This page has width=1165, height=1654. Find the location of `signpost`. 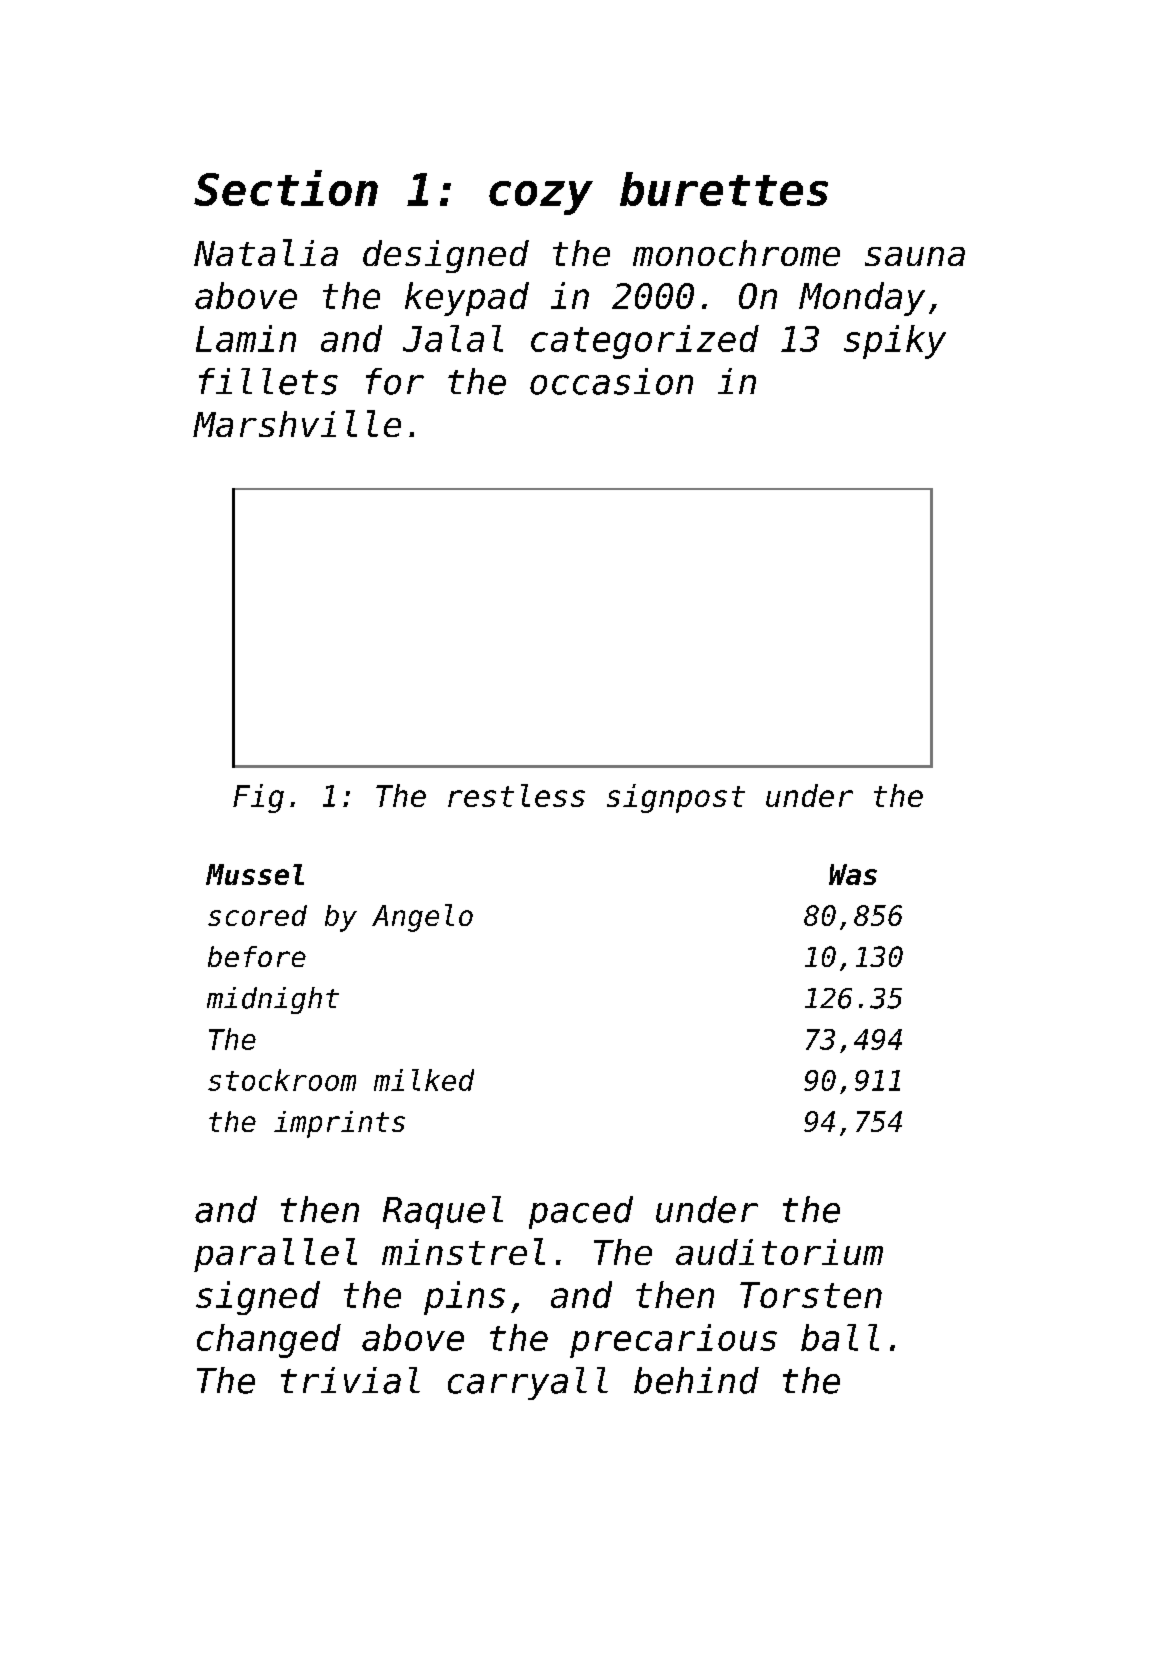

signpost is located at coordinates (676, 798).
